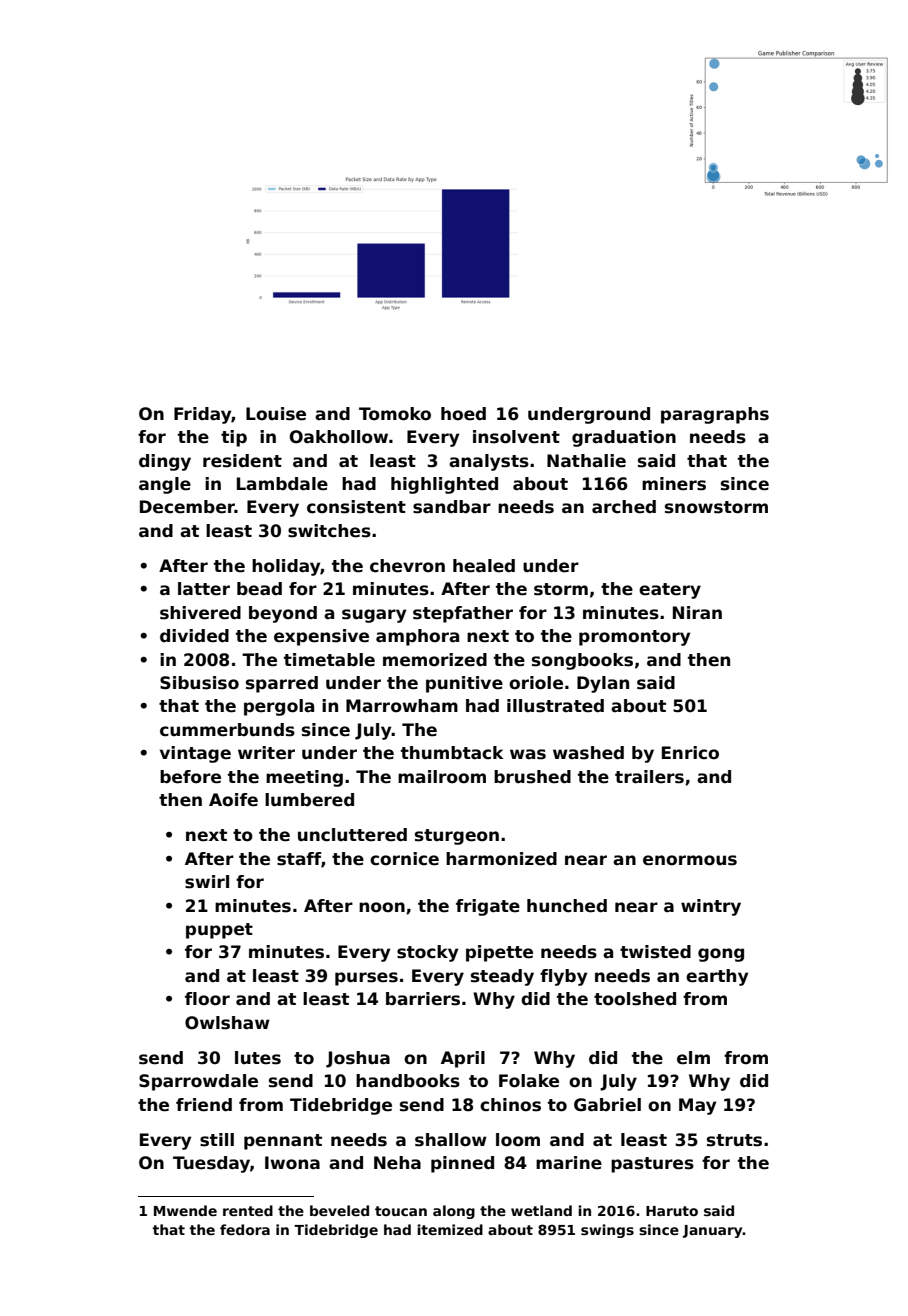 The width and height of the screenshot is (908, 1316). I want to click on tip, so click(234, 438).
